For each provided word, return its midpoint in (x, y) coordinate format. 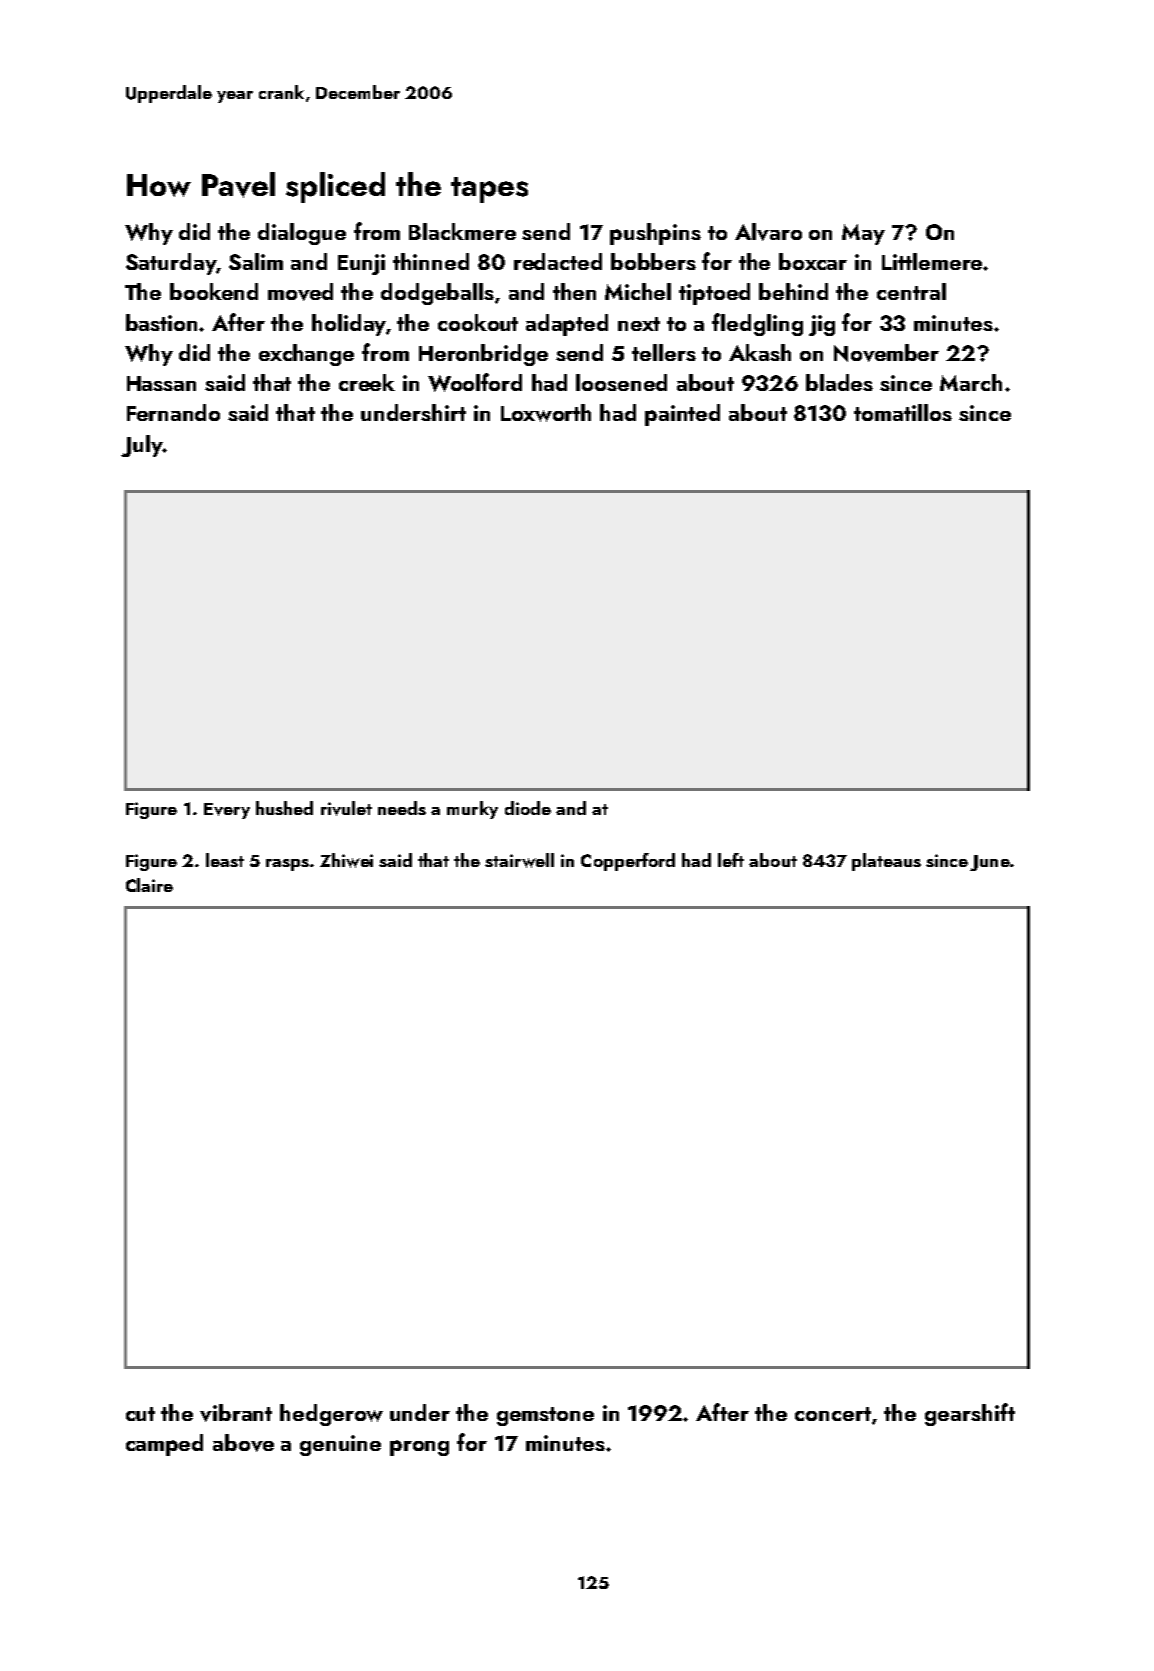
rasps (287, 865)
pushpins (655, 234)
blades (839, 382)
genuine (340, 1445)
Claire (149, 885)
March (971, 382)
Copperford (628, 862)
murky (472, 810)
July (142, 446)
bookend (214, 291)
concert (833, 1414)
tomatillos (903, 412)
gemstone (545, 1416)
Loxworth (546, 413)
